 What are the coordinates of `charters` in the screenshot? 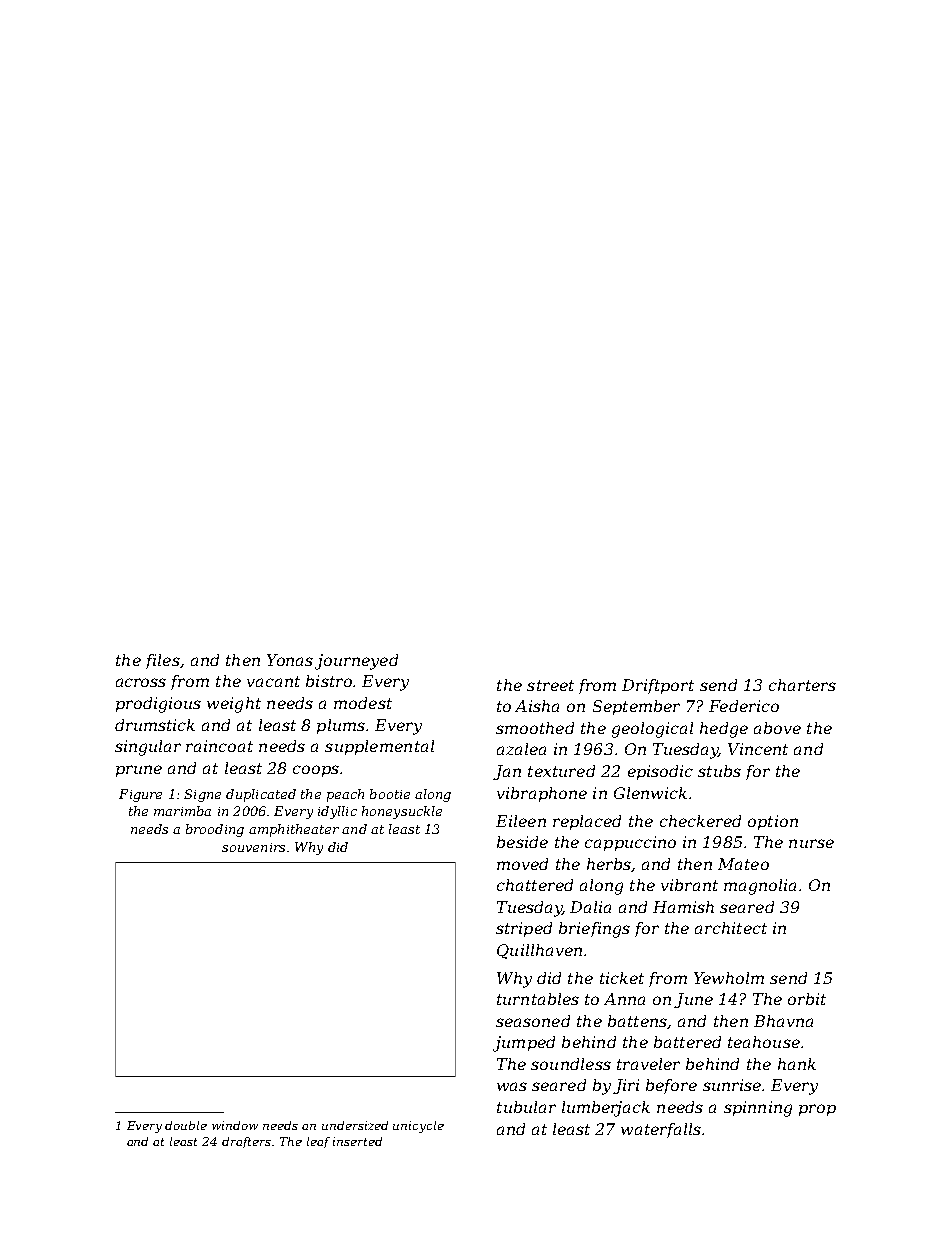 It's located at (802, 685).
